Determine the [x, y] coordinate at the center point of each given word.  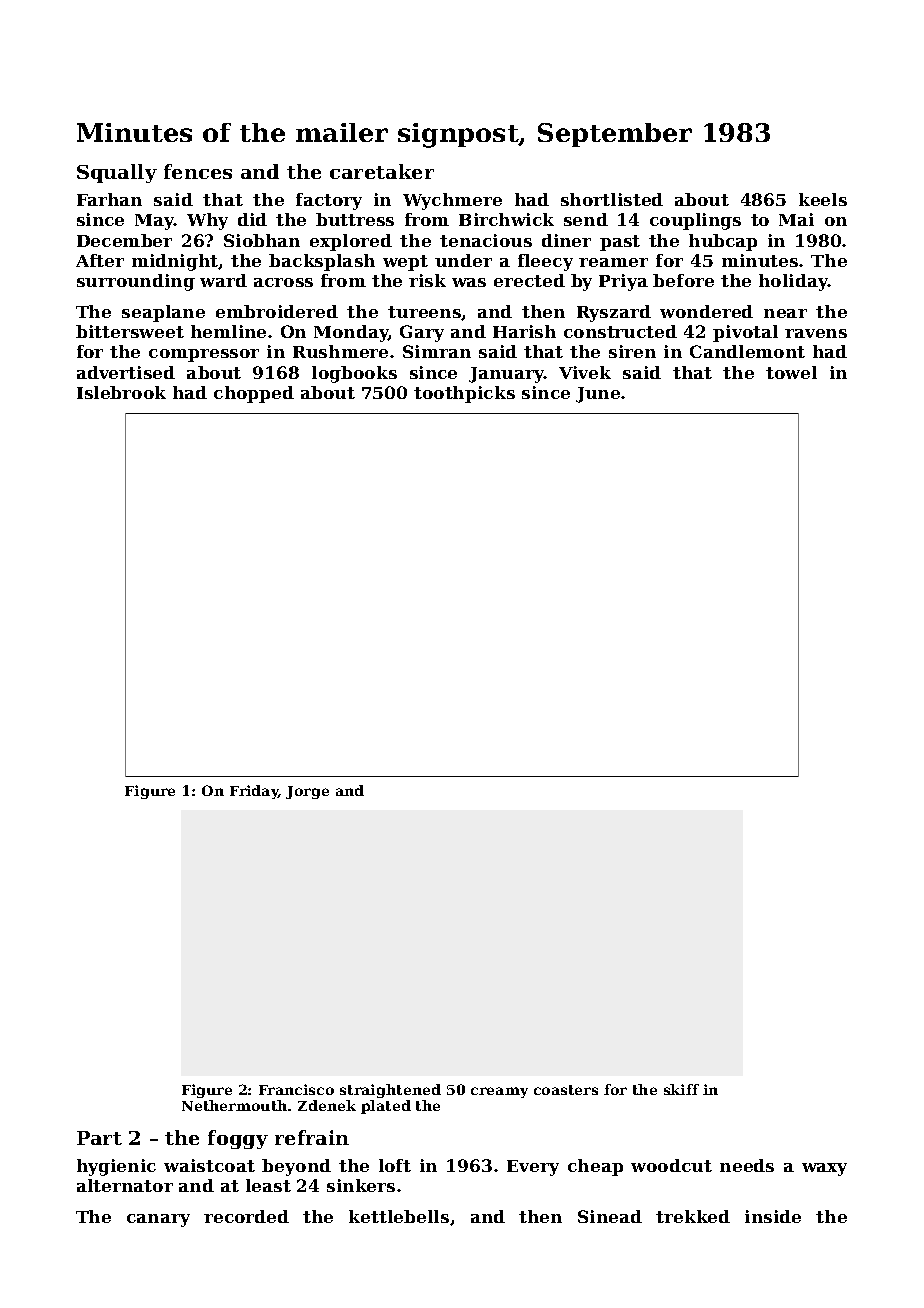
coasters [566, 1090]
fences [198, 171]
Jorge [307, 792]
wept [405, 263]
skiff [681, 1089]
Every [533, 1168]
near [785, 313]
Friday [254, 792]
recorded [246, 1216]
